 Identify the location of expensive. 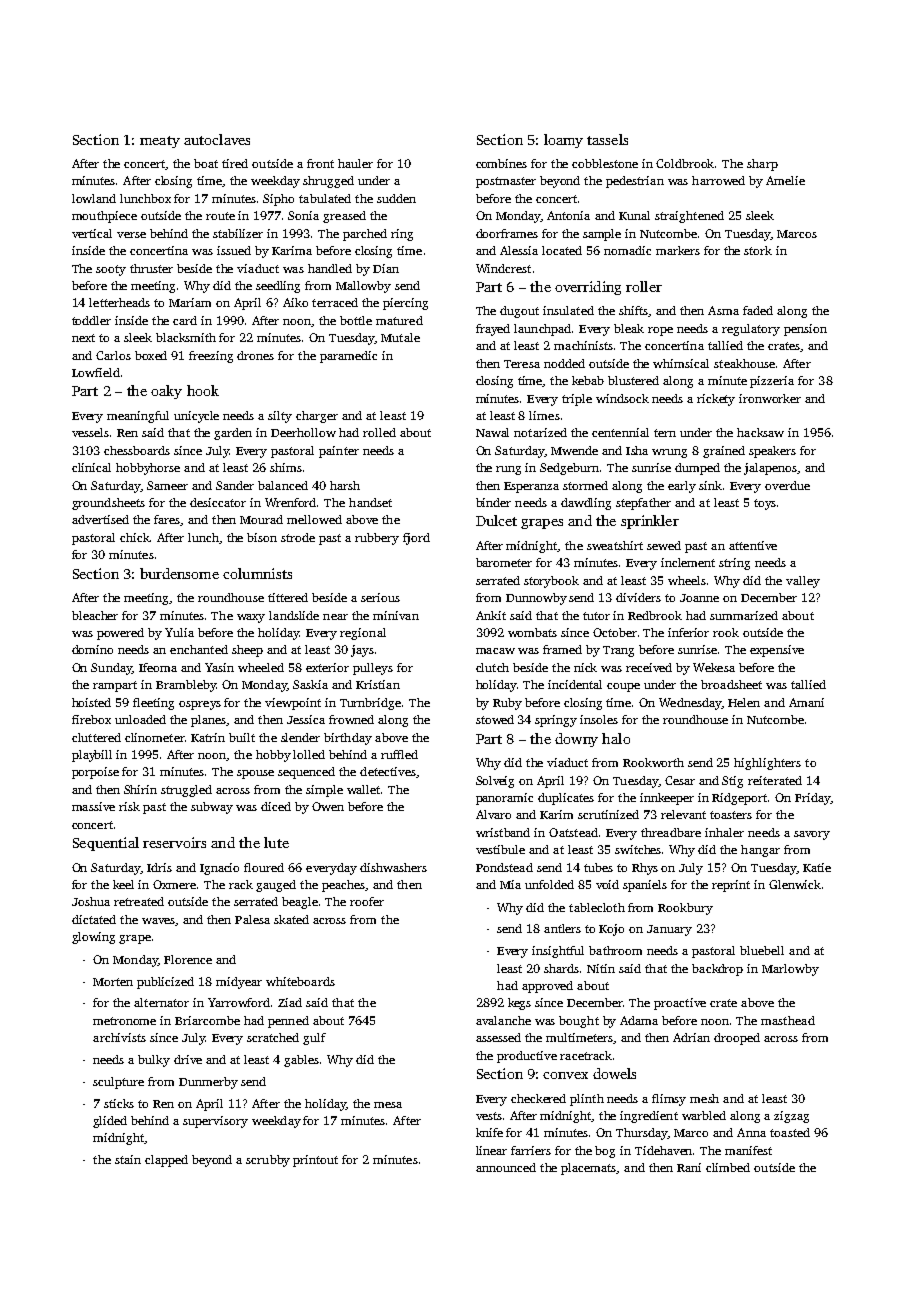
(777, 651).
